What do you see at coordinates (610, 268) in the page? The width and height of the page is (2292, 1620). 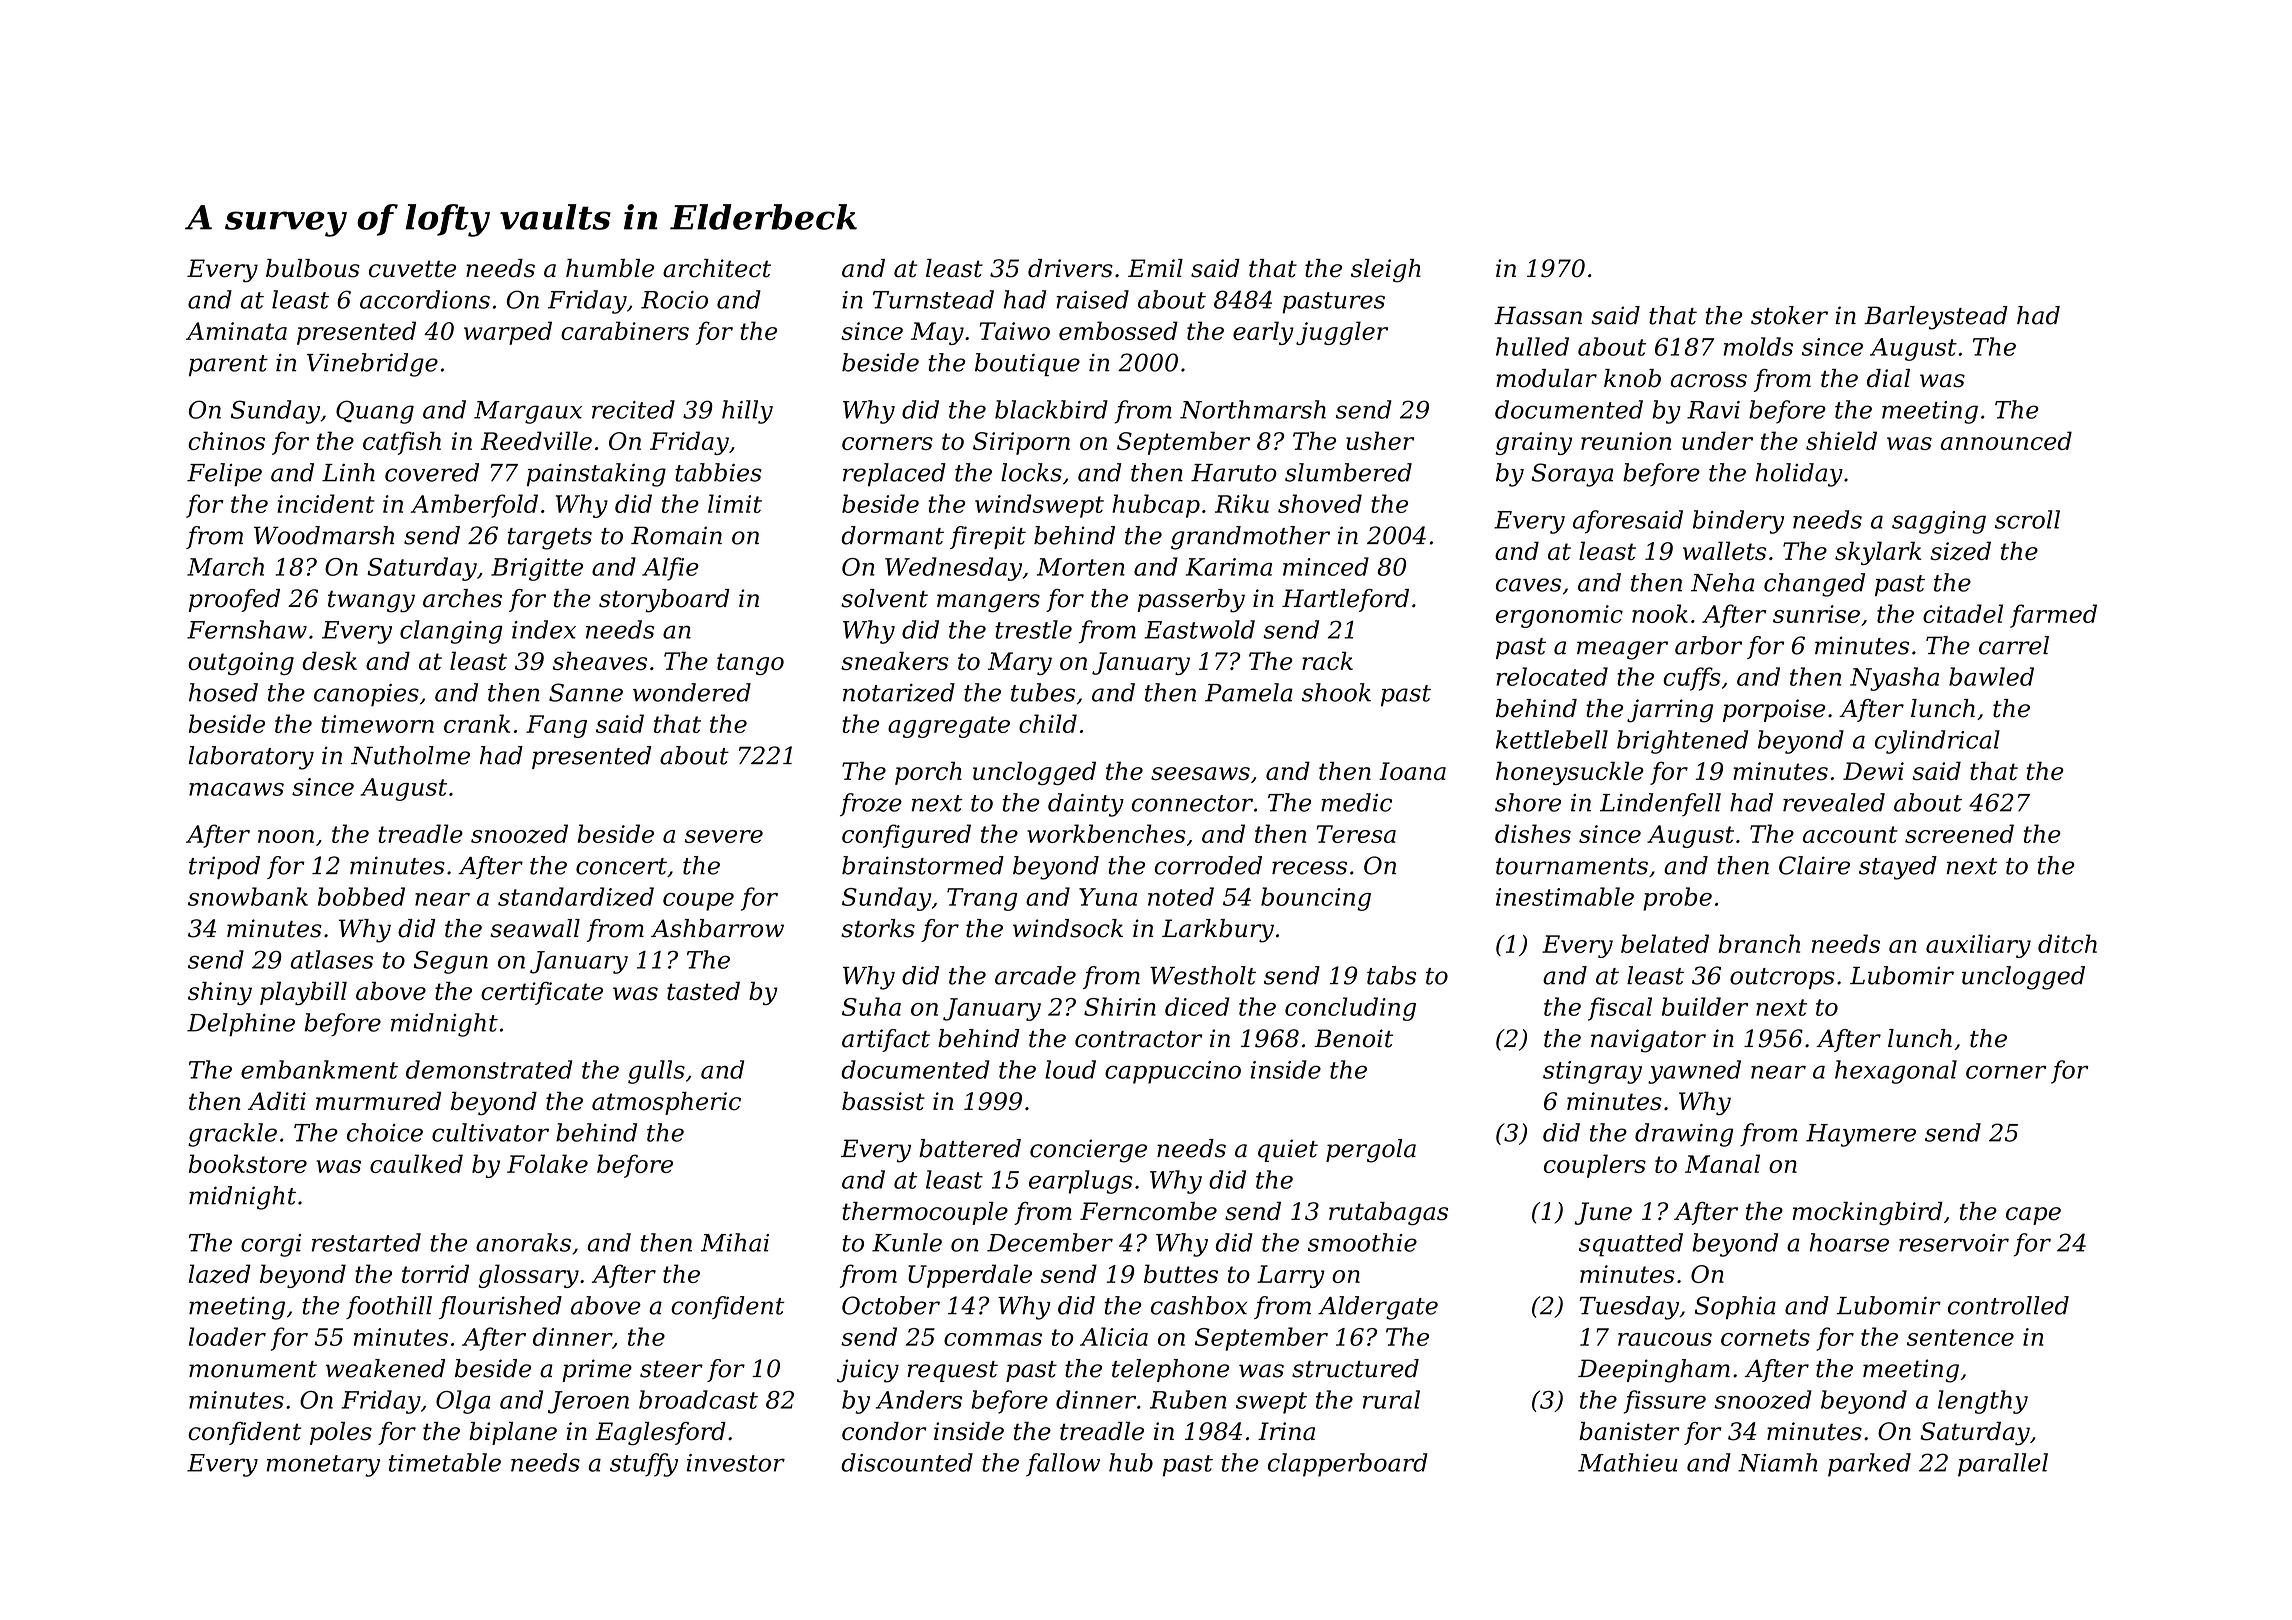 I see `humble` at bounding box center [610, 268].
